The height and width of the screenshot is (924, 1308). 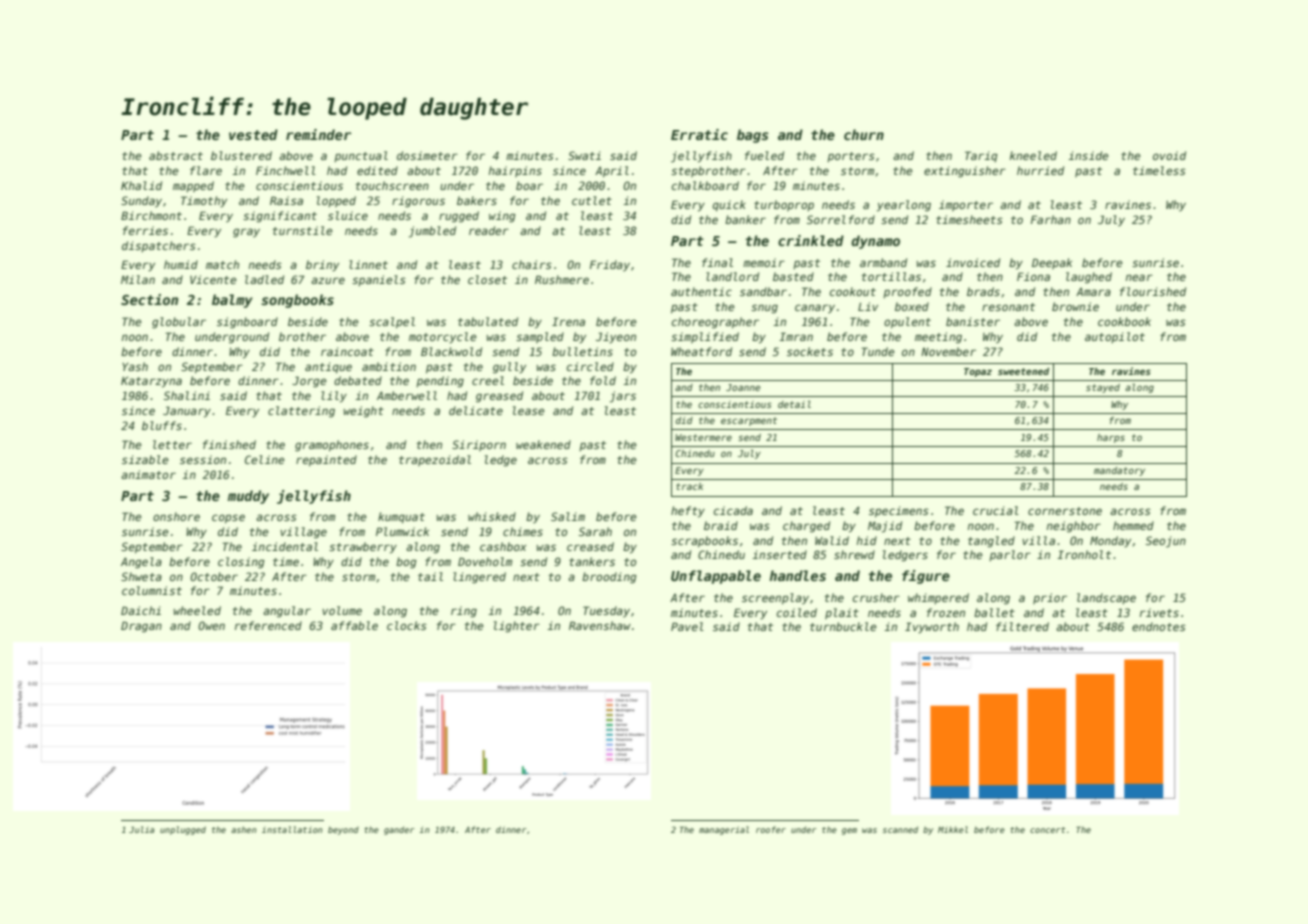 What do you see at coordinates (187, 395) in the screenshot?
I see `Shalini` at bounding box center [187, 395].
